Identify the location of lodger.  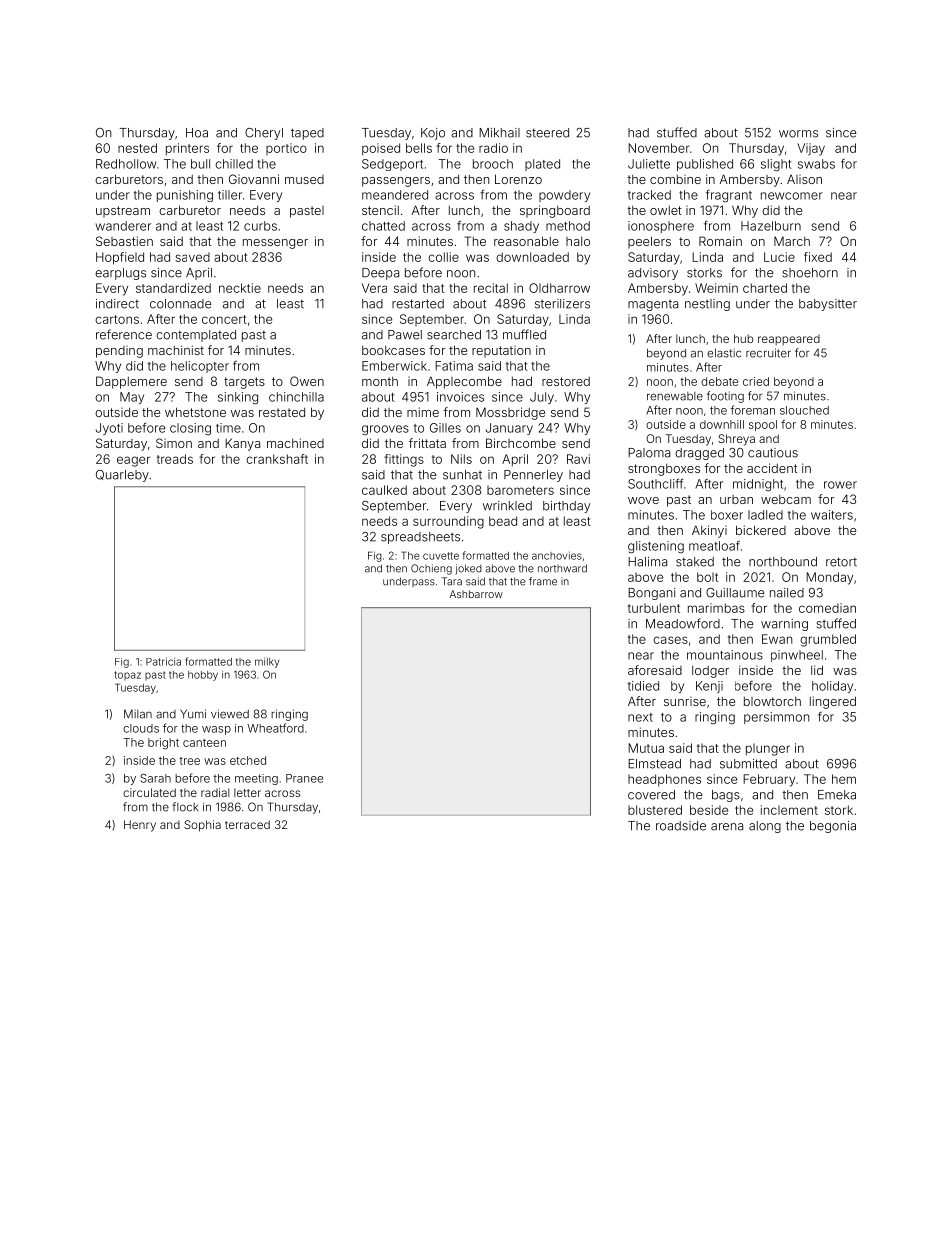
(710, 672).
